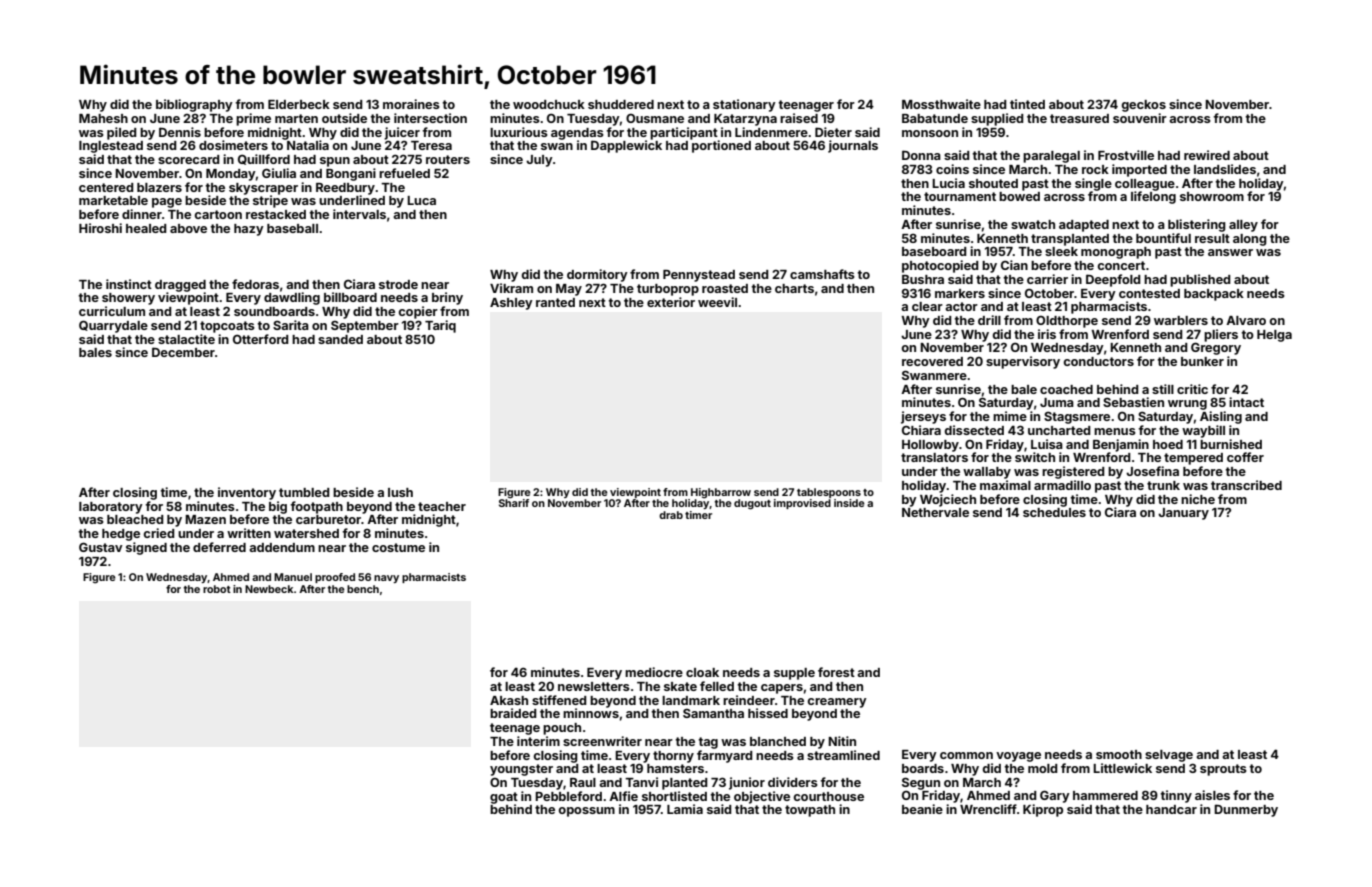  Describe the element at coordinates (1054, 512) in the image. I see `schedules` at that location.
